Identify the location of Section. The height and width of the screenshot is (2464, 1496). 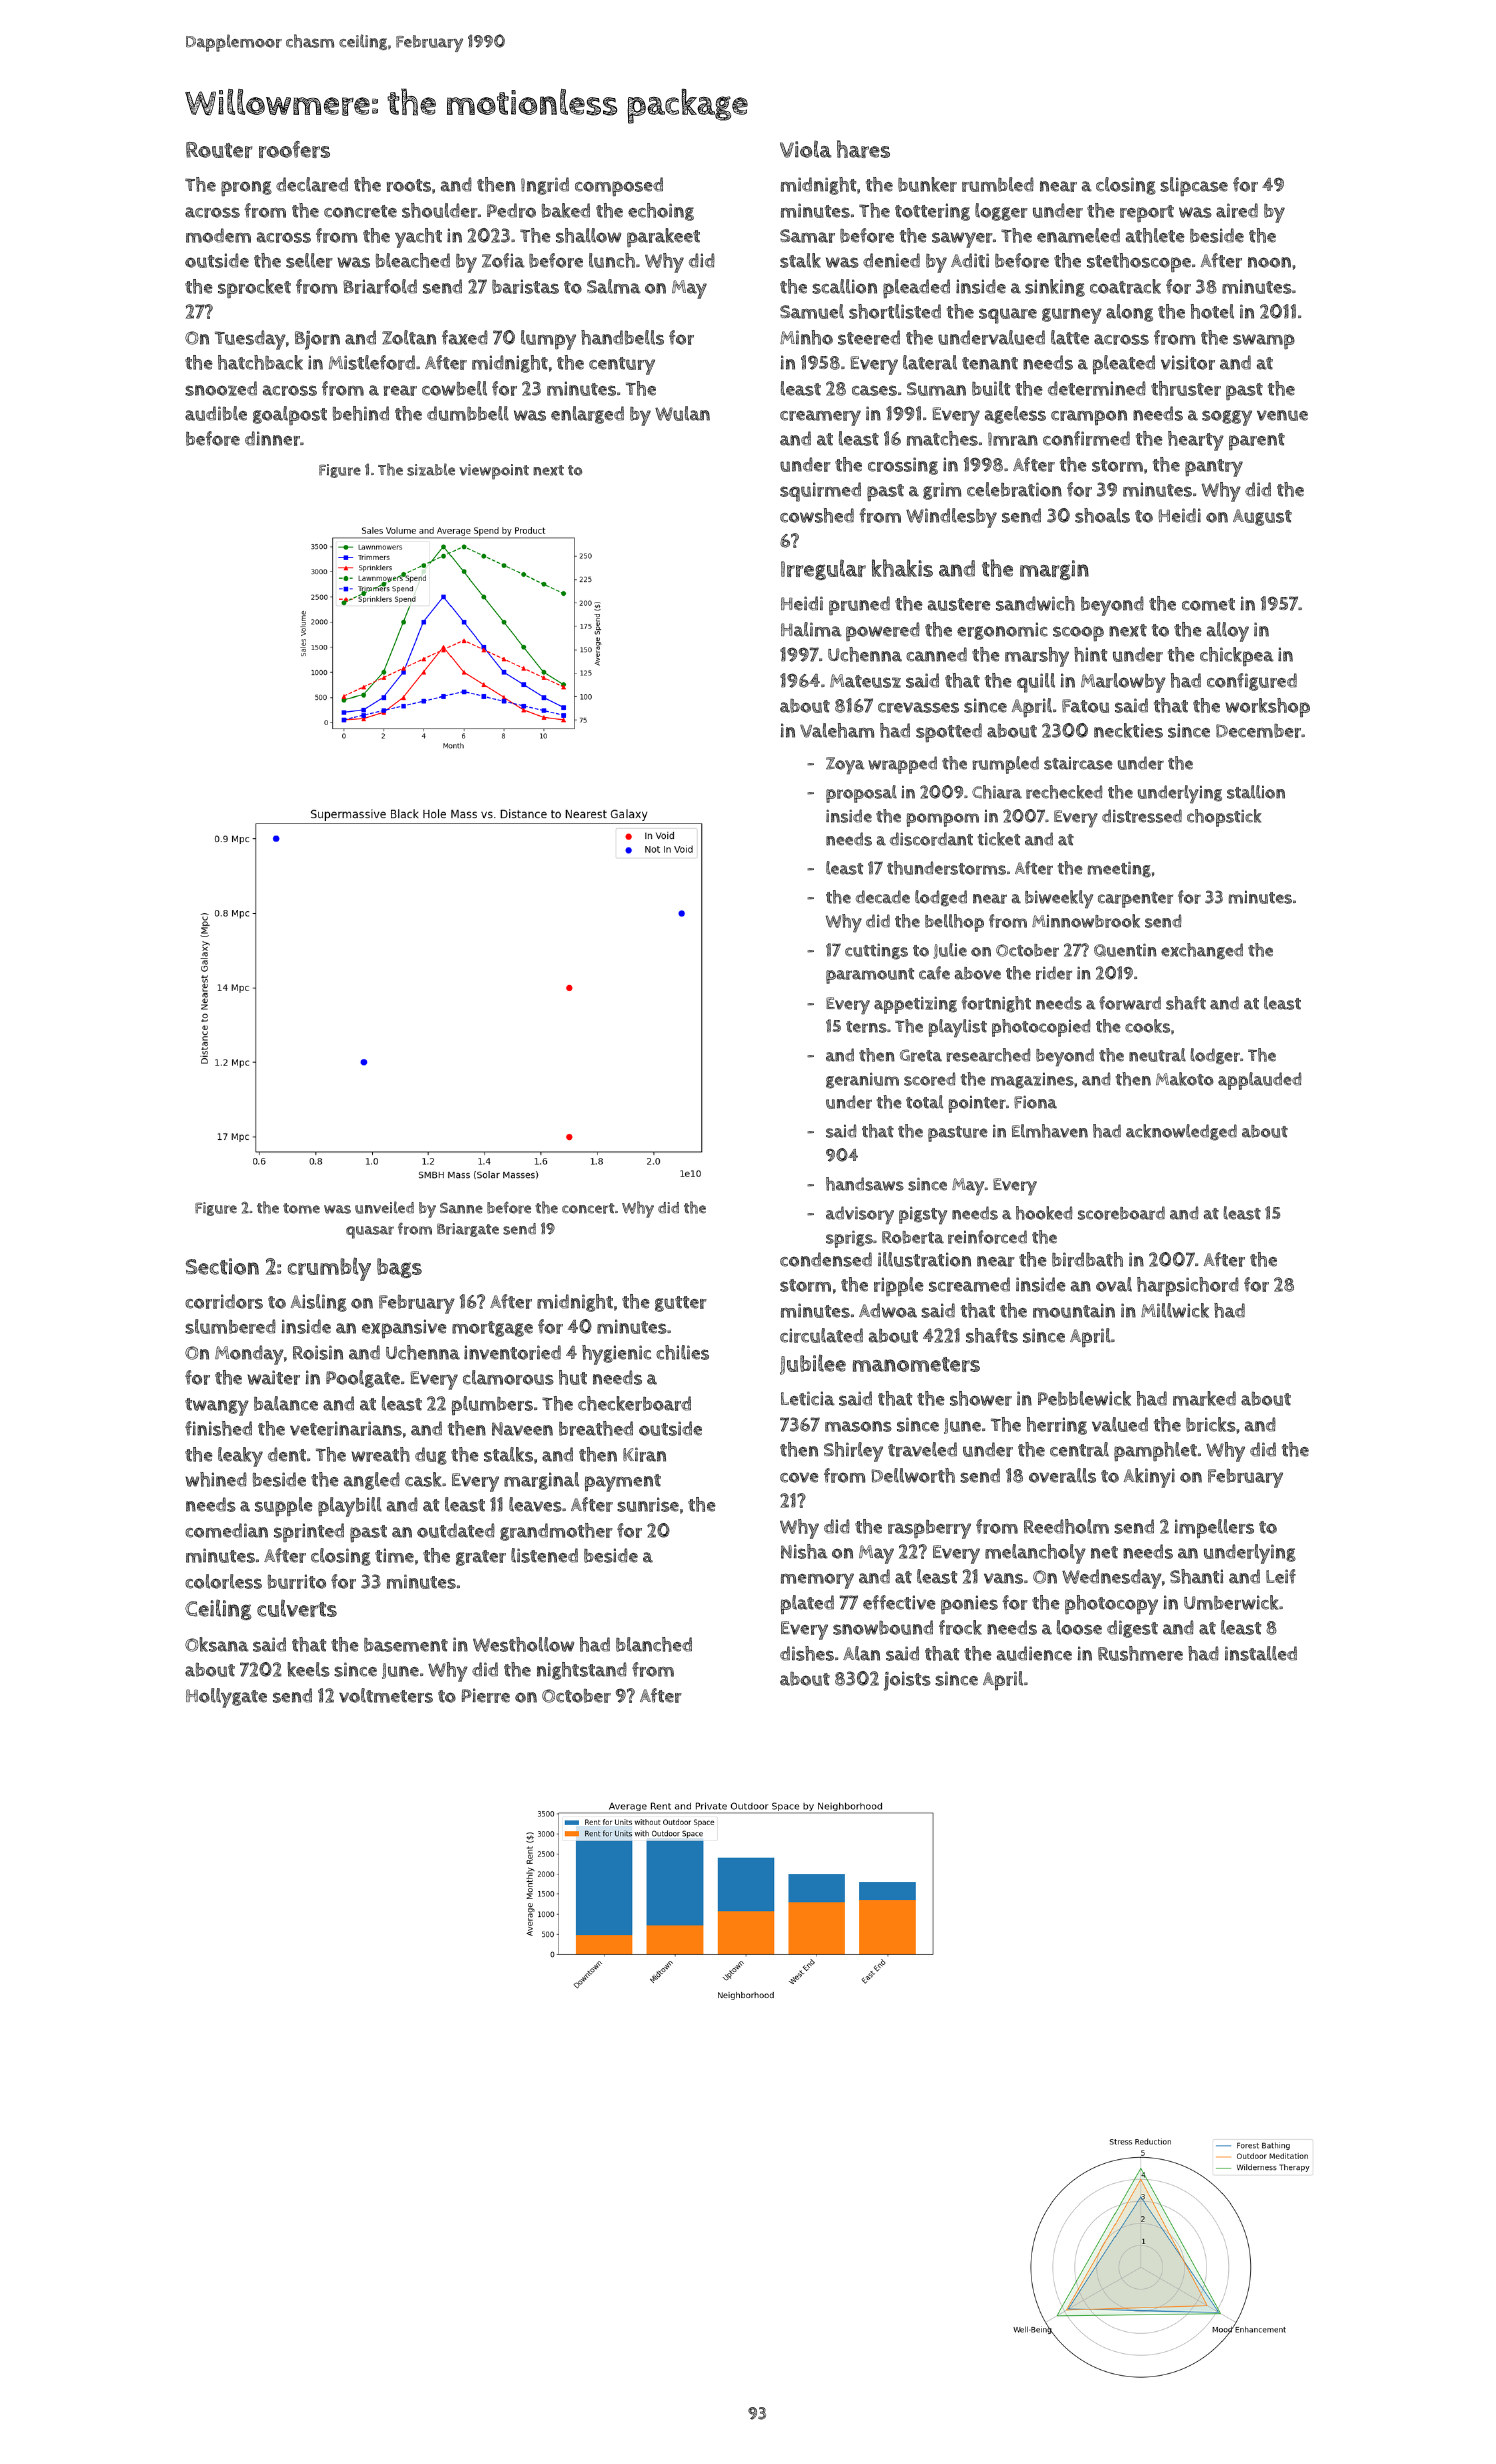
(222, 1266).
